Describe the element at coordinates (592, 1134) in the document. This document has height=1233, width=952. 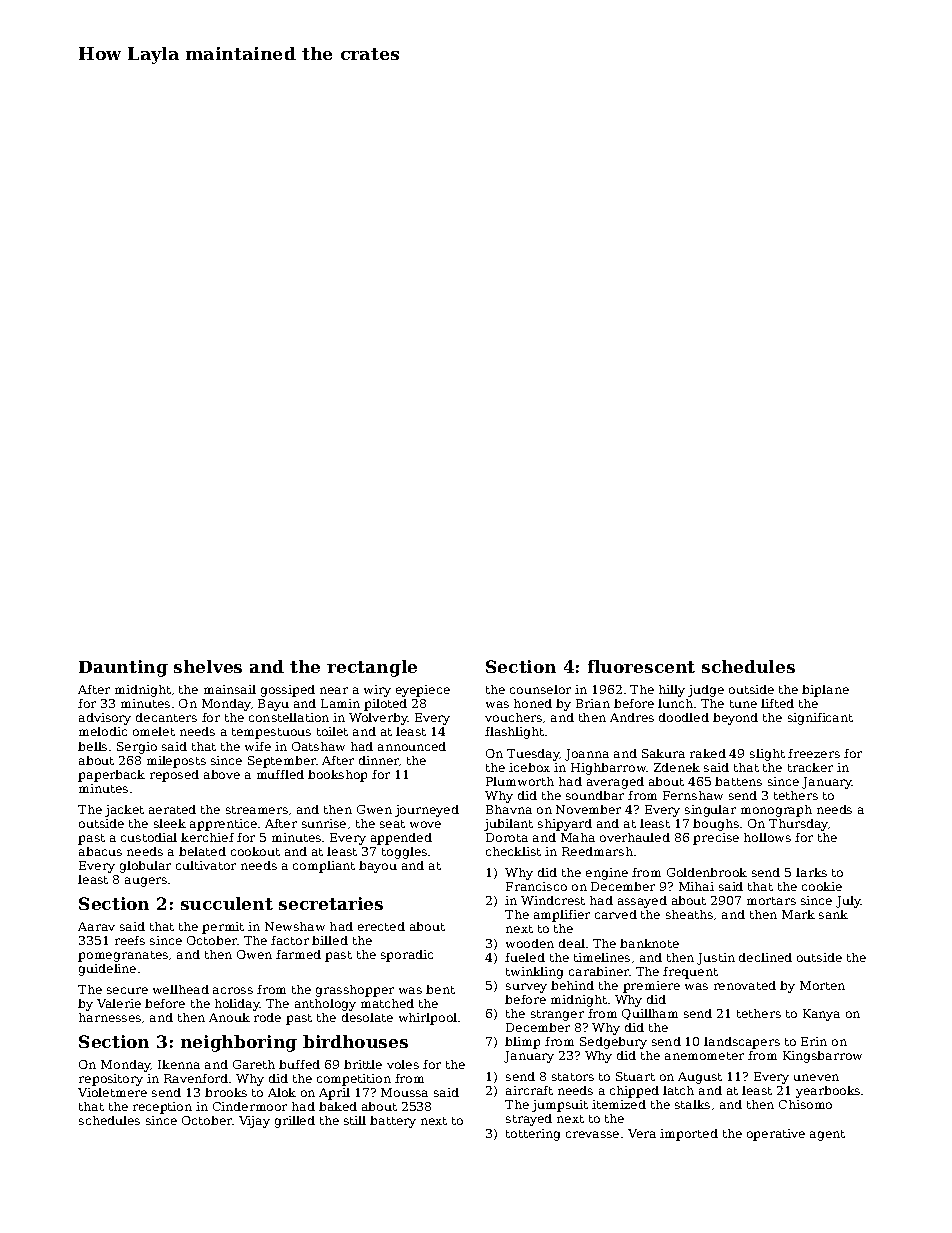
I see `crevasse` at that location.
